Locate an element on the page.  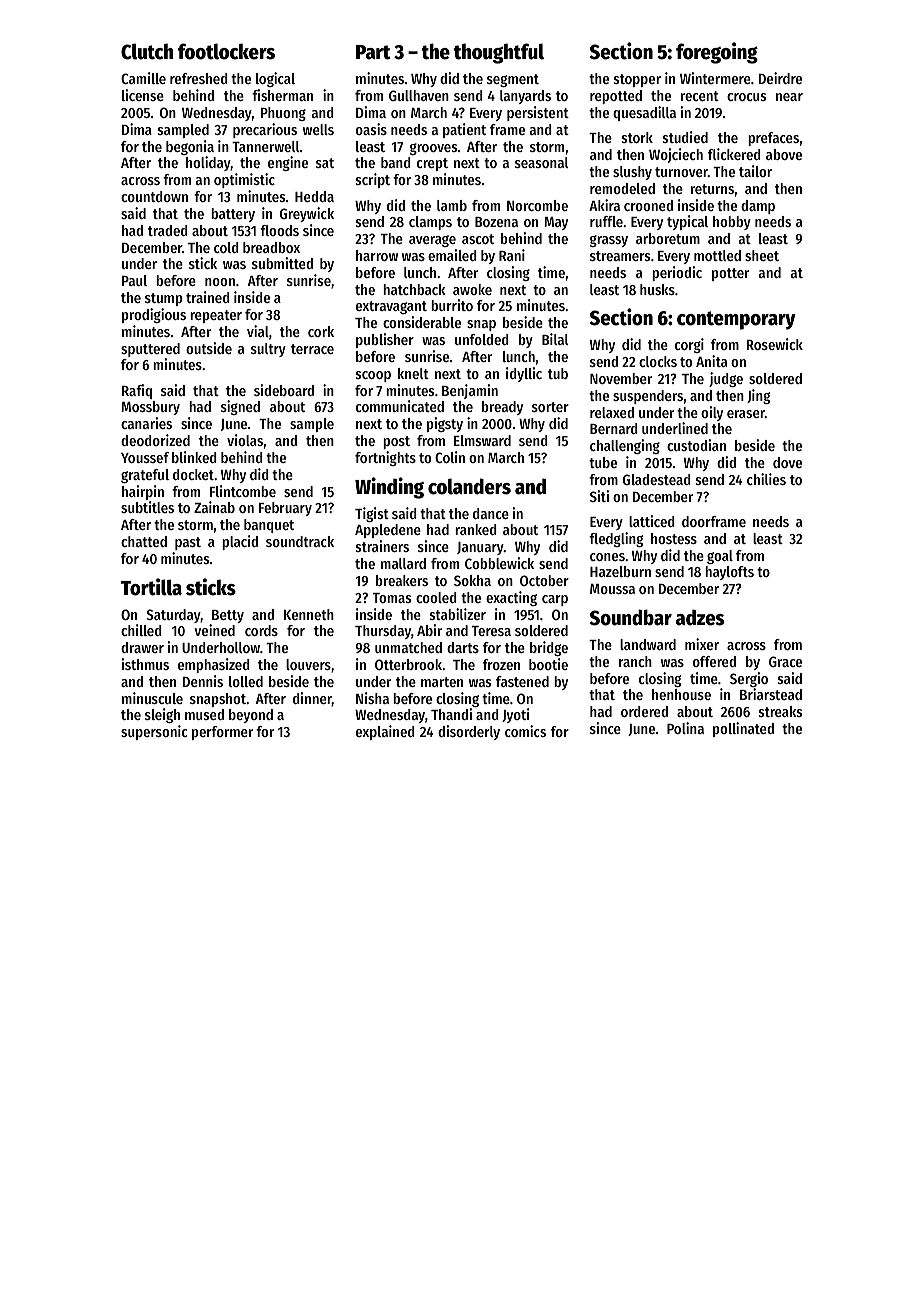
cold is located at coordinates (226, 247).
